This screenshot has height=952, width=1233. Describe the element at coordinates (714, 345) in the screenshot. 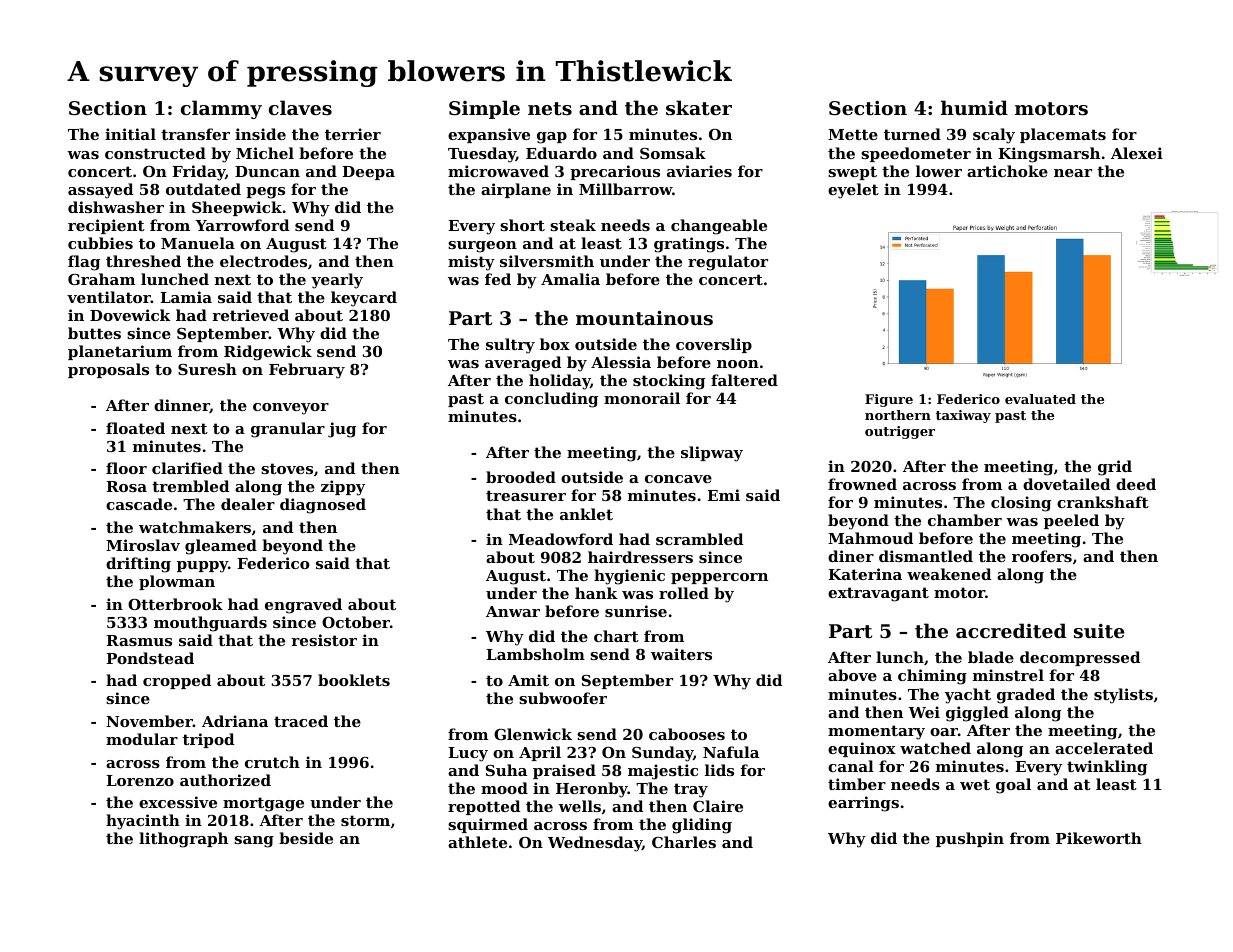

I see `coverslip` at that location.
